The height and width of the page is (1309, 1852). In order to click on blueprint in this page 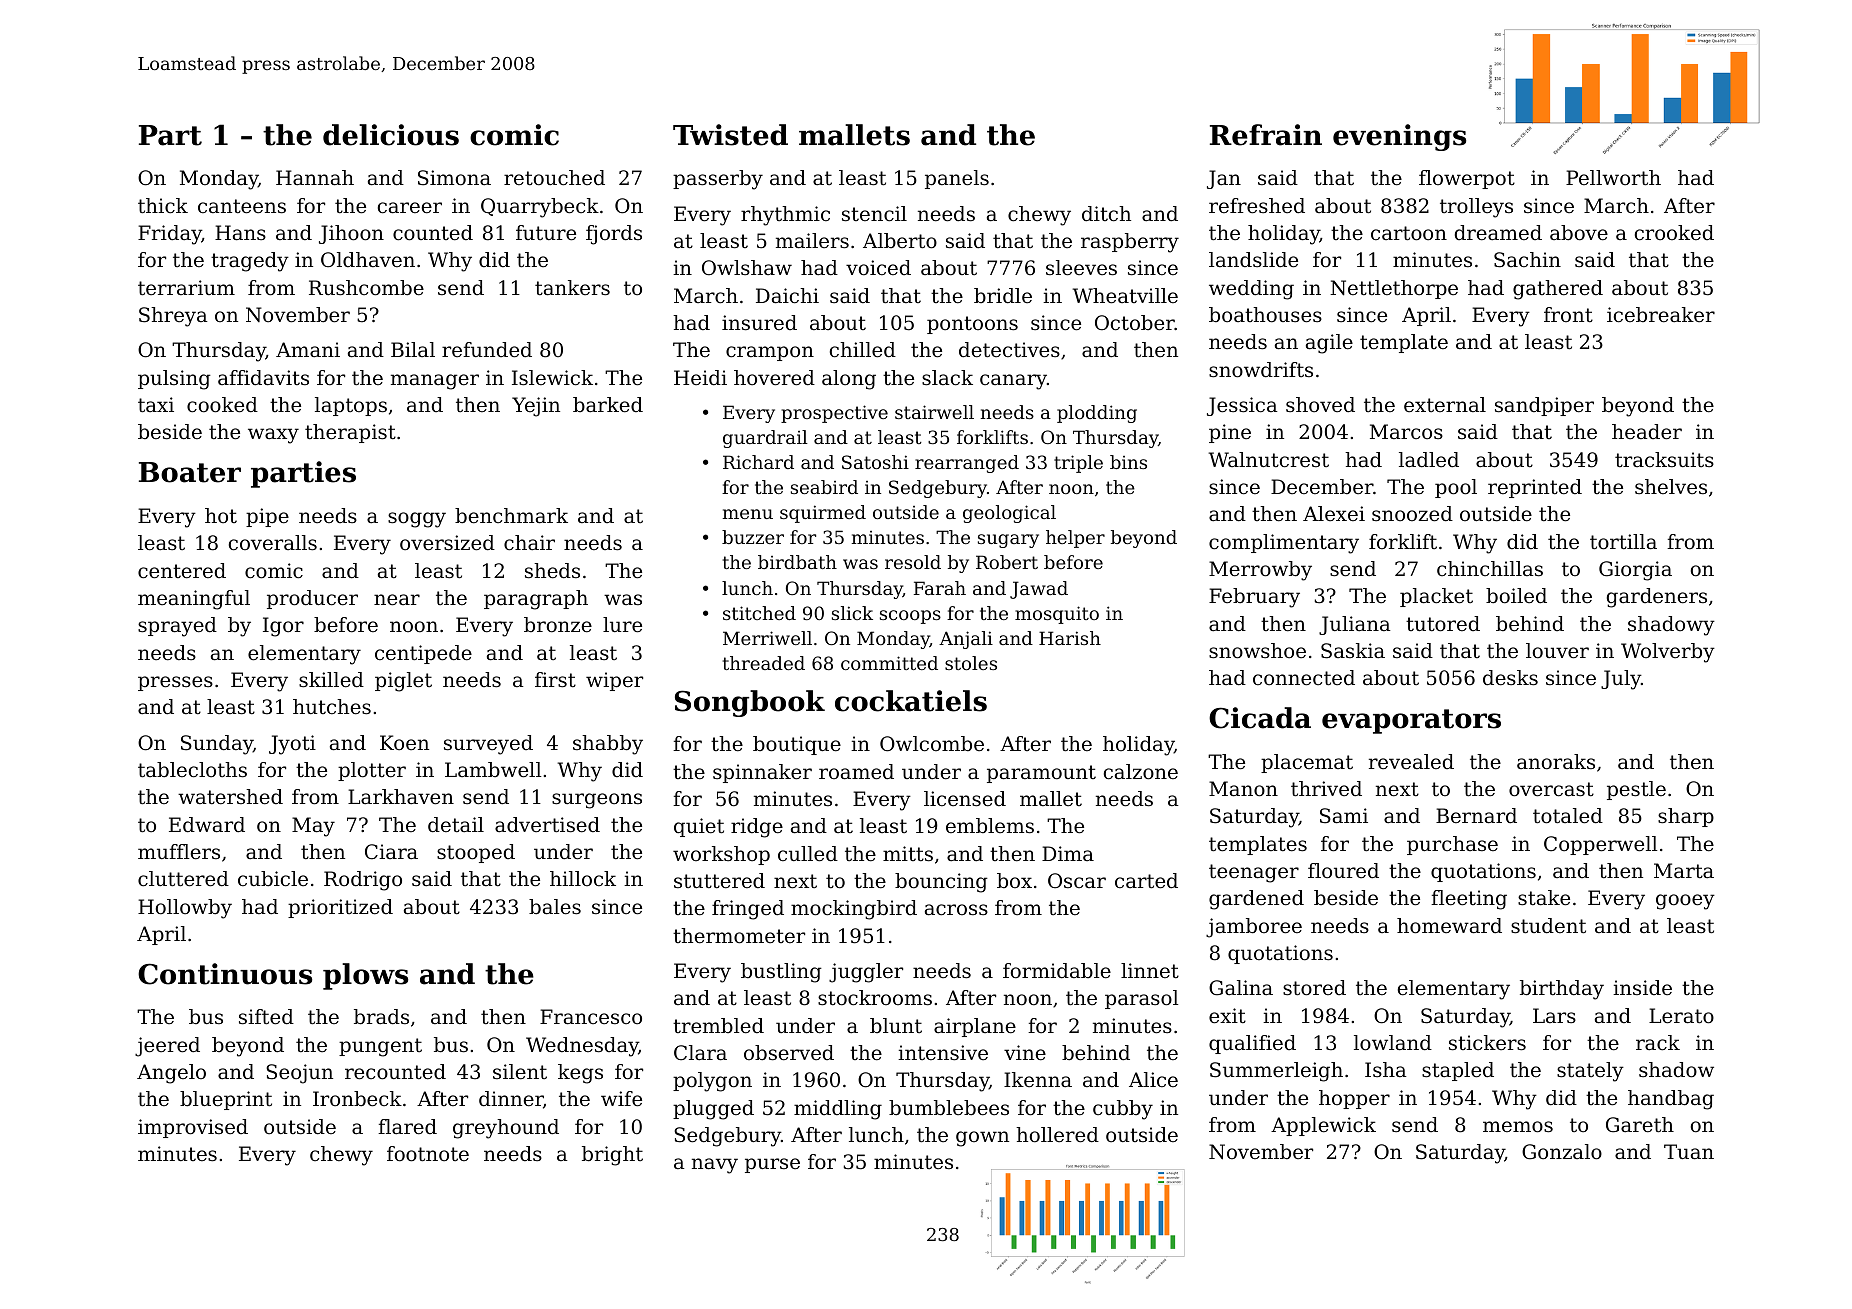, I will do `click(226, 1100)`.
